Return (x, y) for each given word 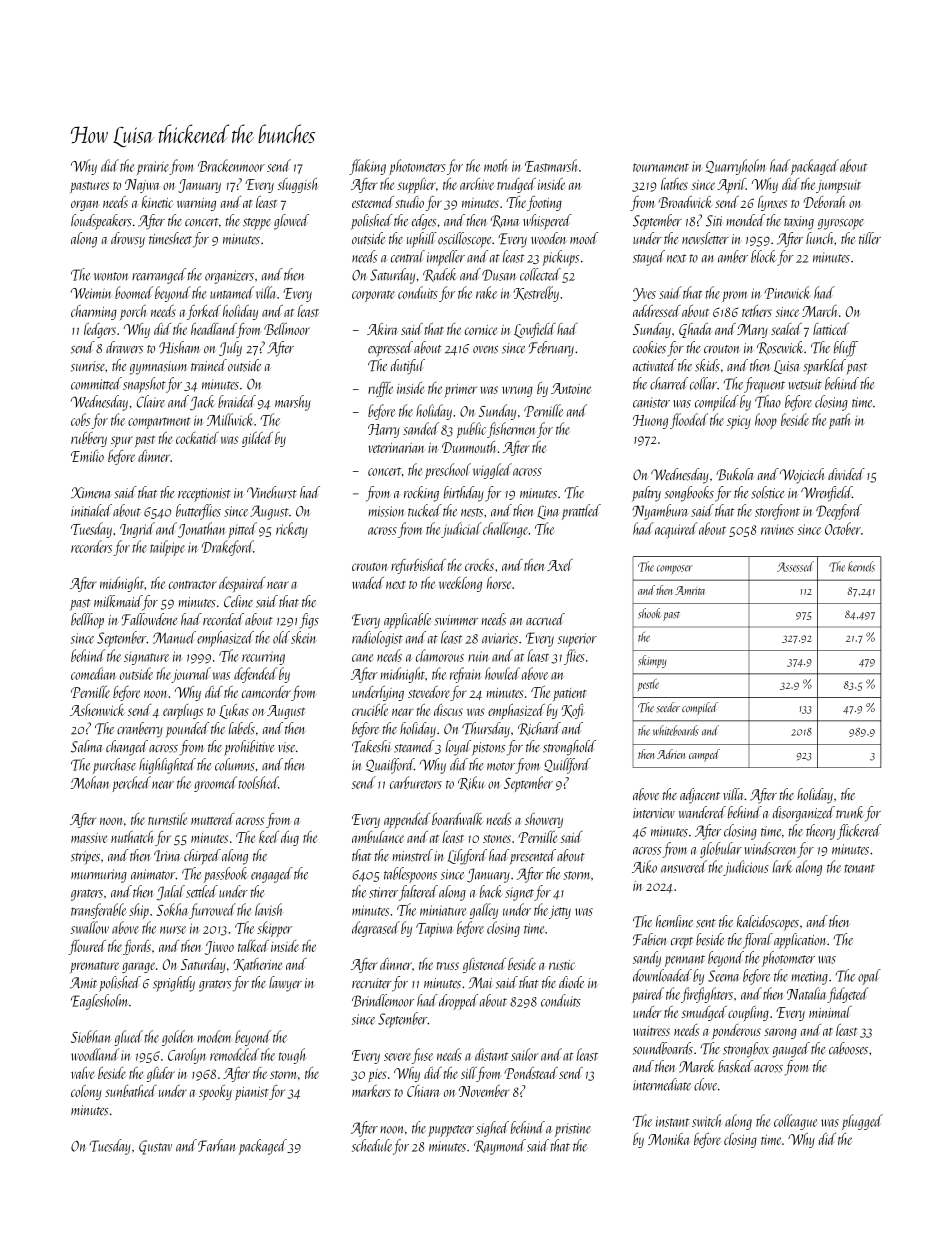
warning (196, 204)
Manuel (174, 637)
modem (214, 1036)
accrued (545, 619)
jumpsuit (838, 187)
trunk (850, 812)
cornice (481, 330)
